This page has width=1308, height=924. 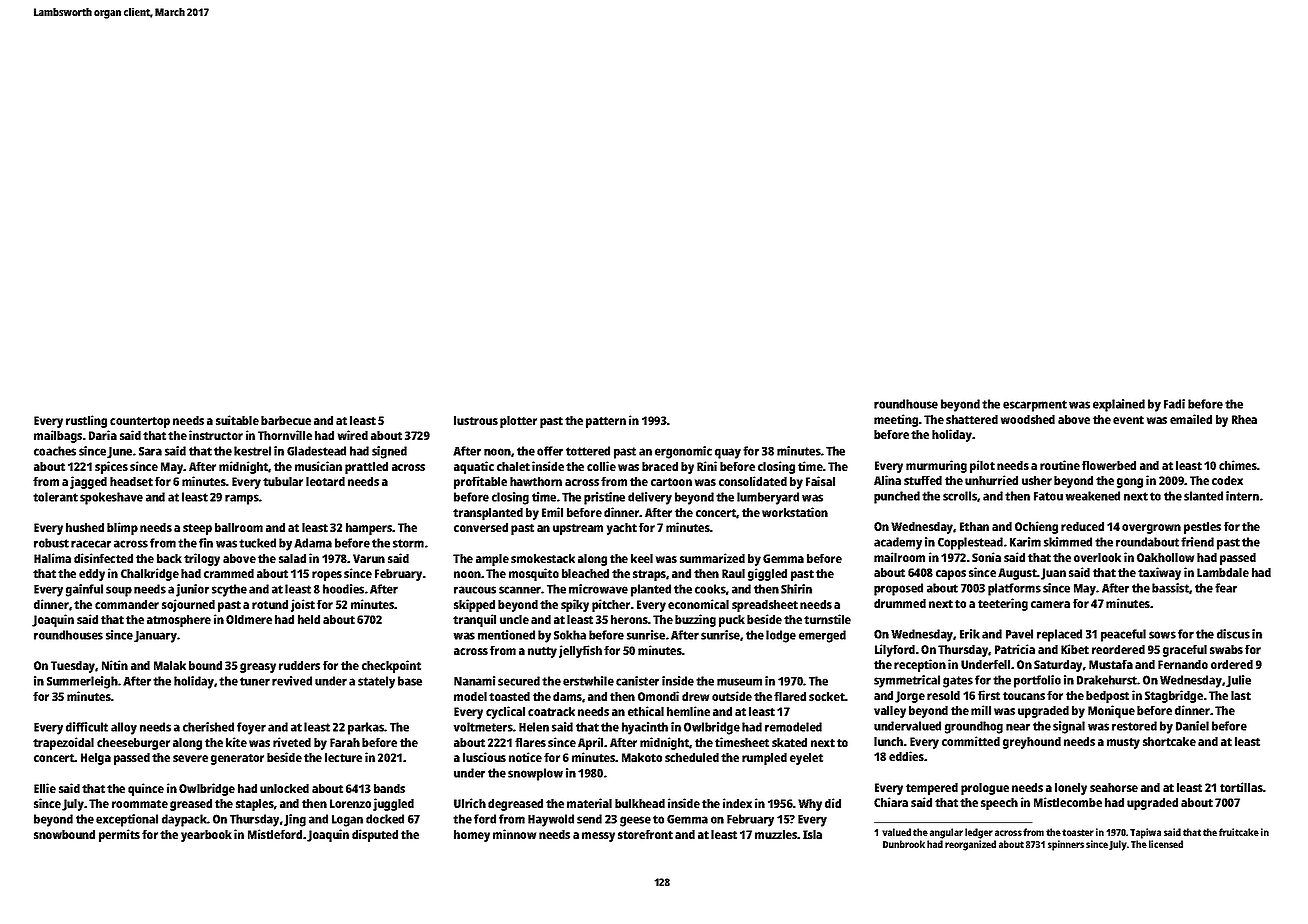 What do you see at coordinates (206, 543) in the page?
I see `fin` at bounding box center [206, 543].
